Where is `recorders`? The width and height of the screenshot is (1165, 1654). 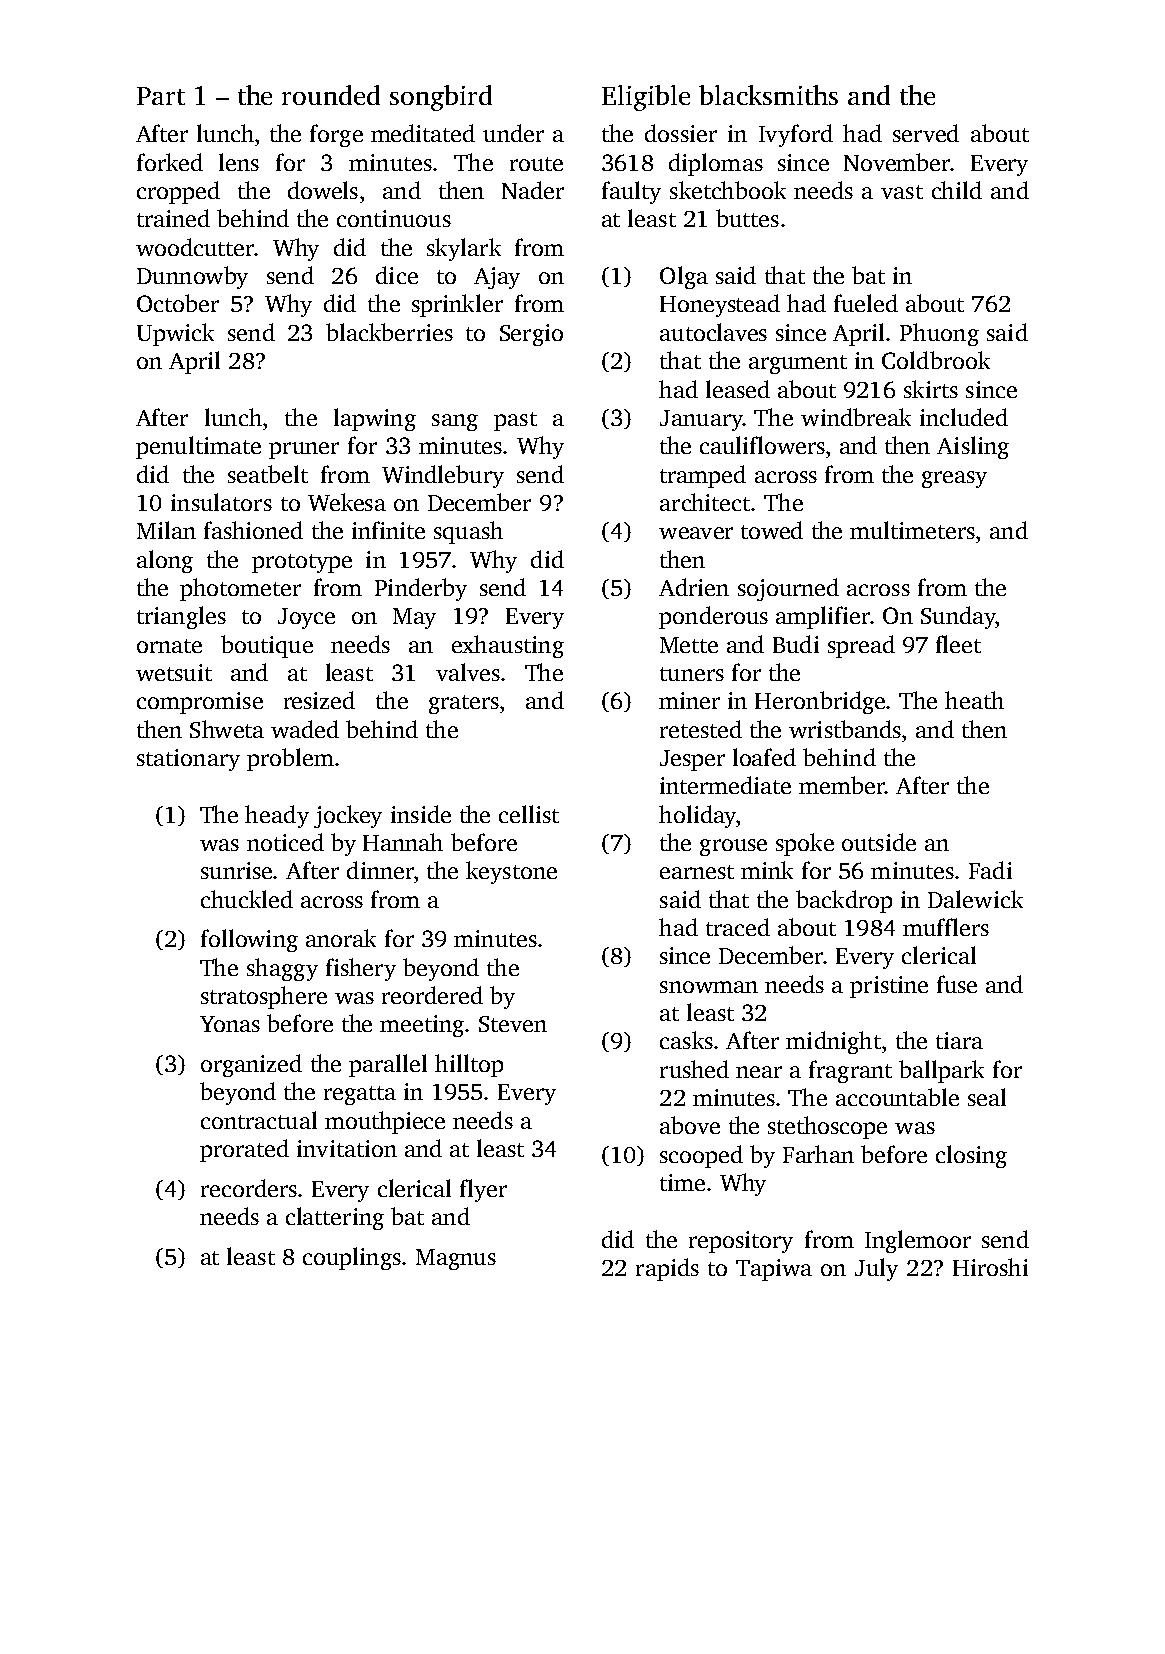
recorders is located at coordinates (249, 1188).
